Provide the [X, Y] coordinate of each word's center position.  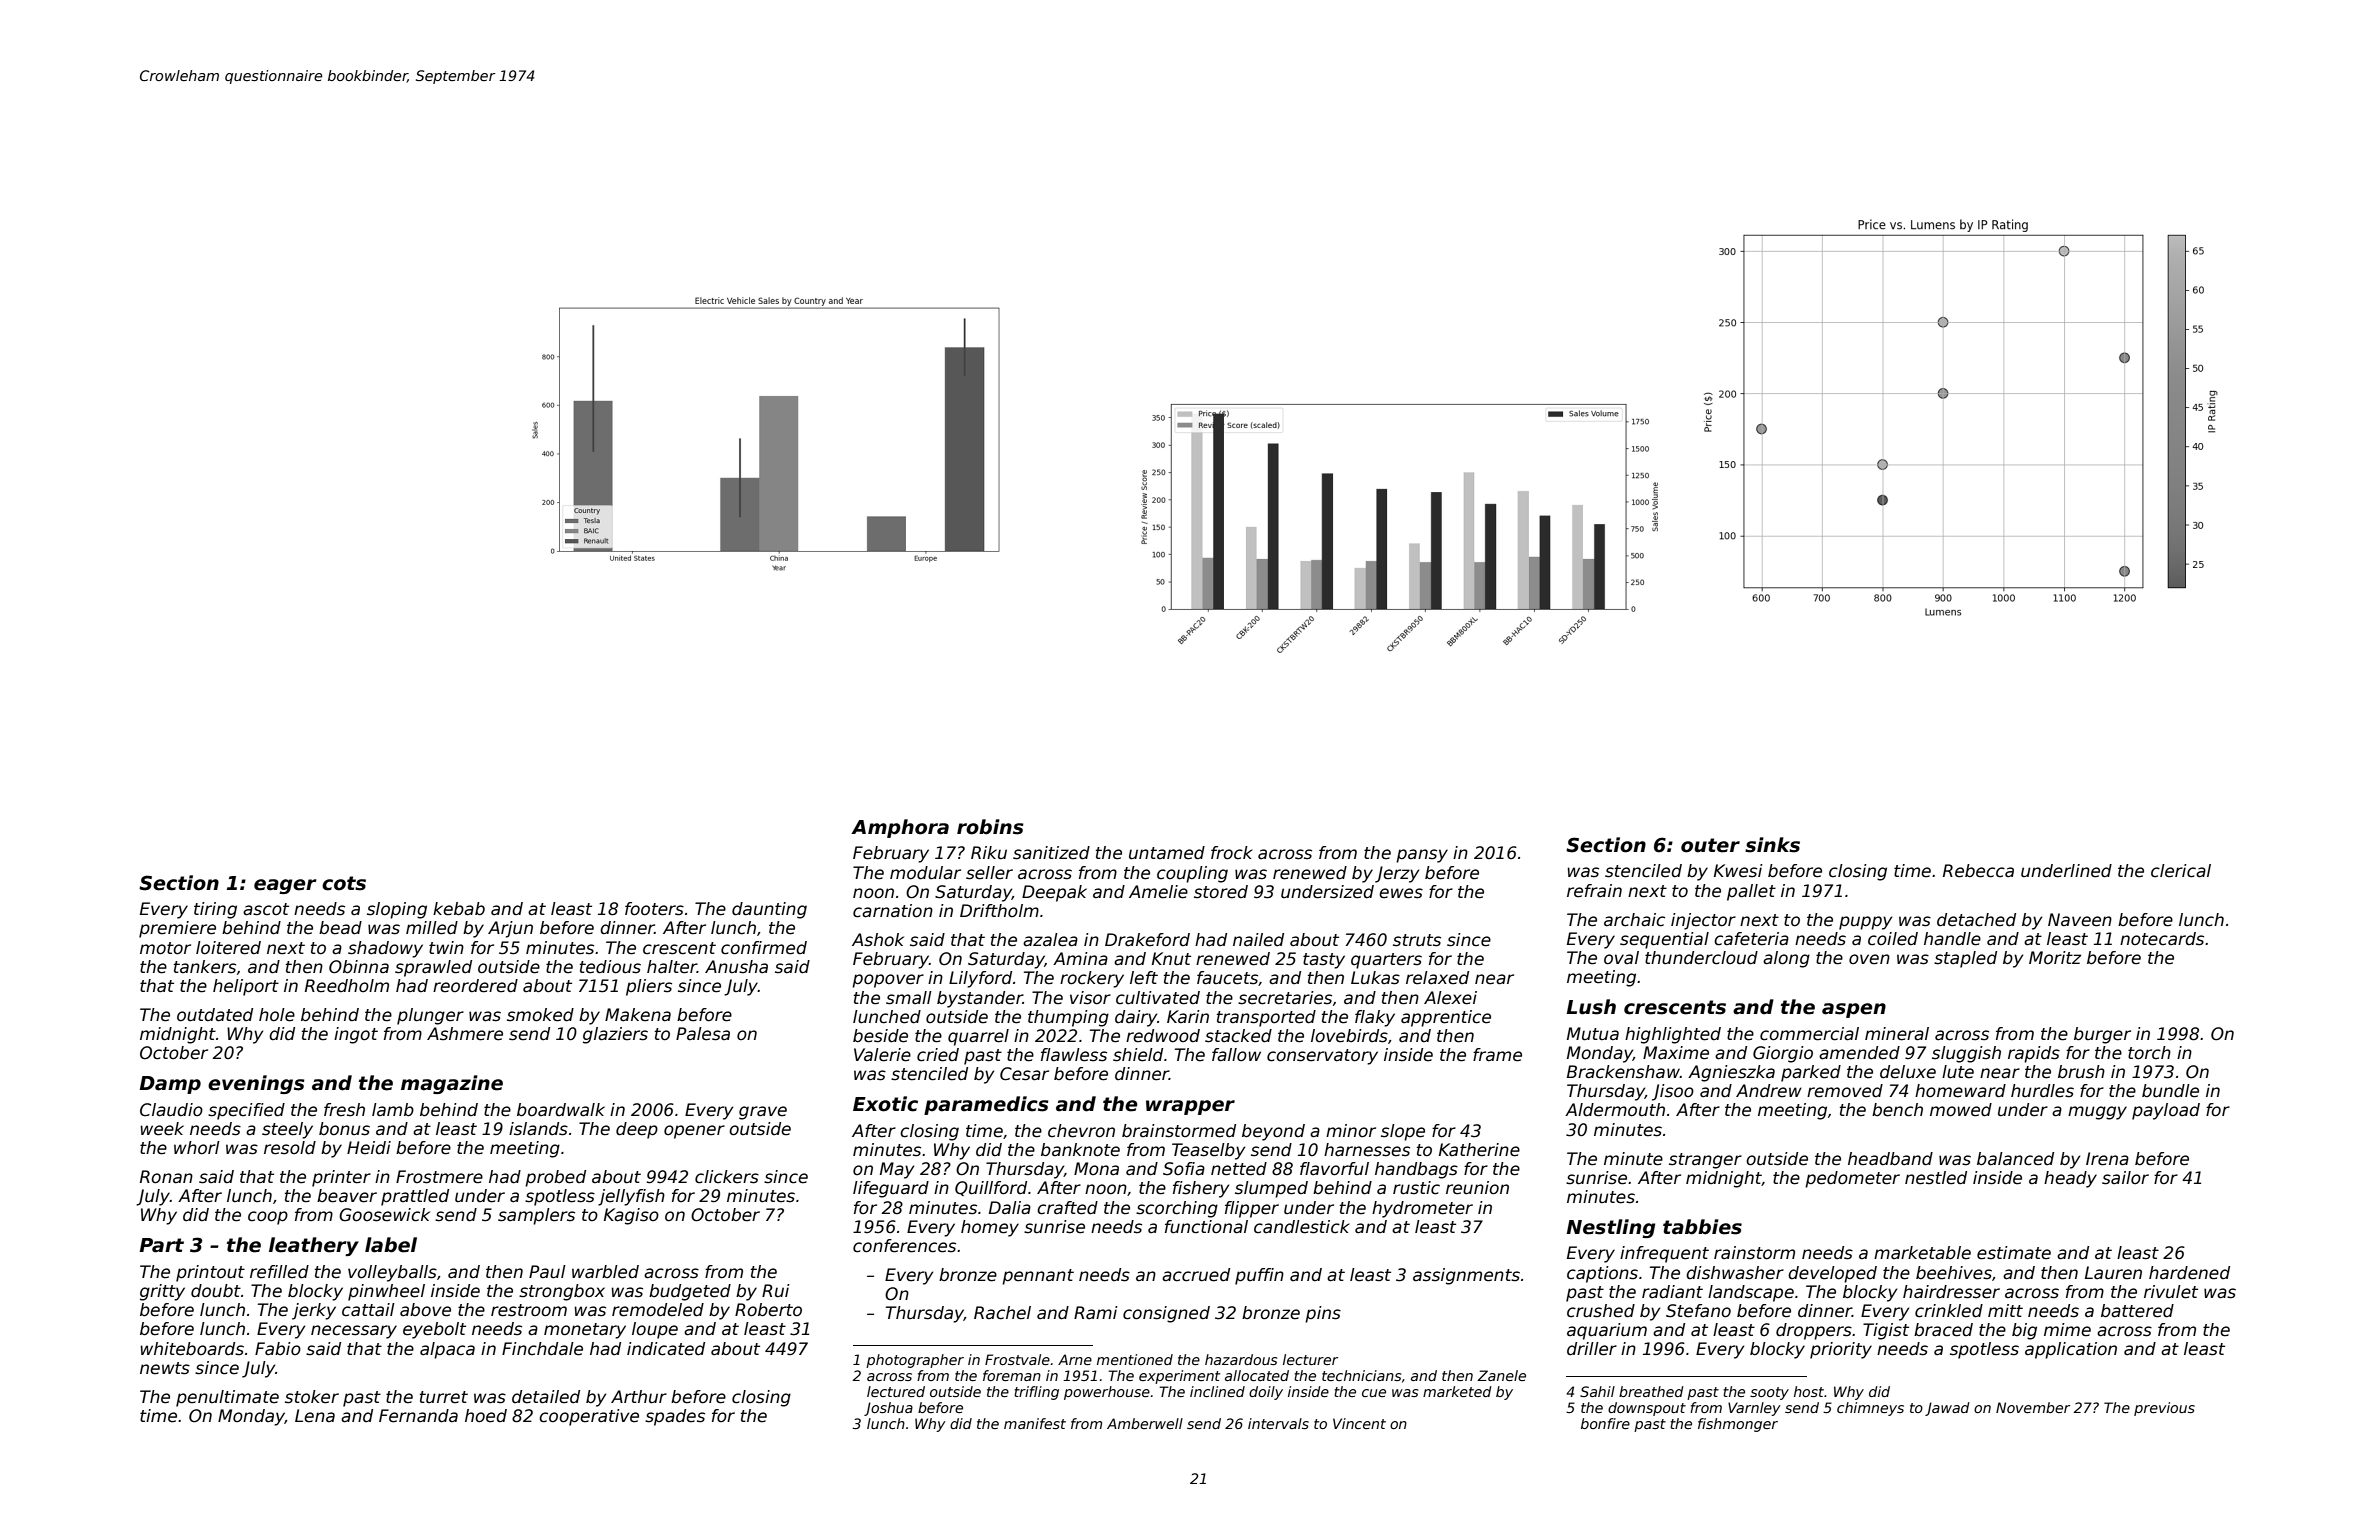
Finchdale [542, 1349]
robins [990, 827]
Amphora [900, 828]
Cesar [1024, 1074]
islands [538, 1129]
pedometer [1852, 1179]
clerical [2181, 871]
